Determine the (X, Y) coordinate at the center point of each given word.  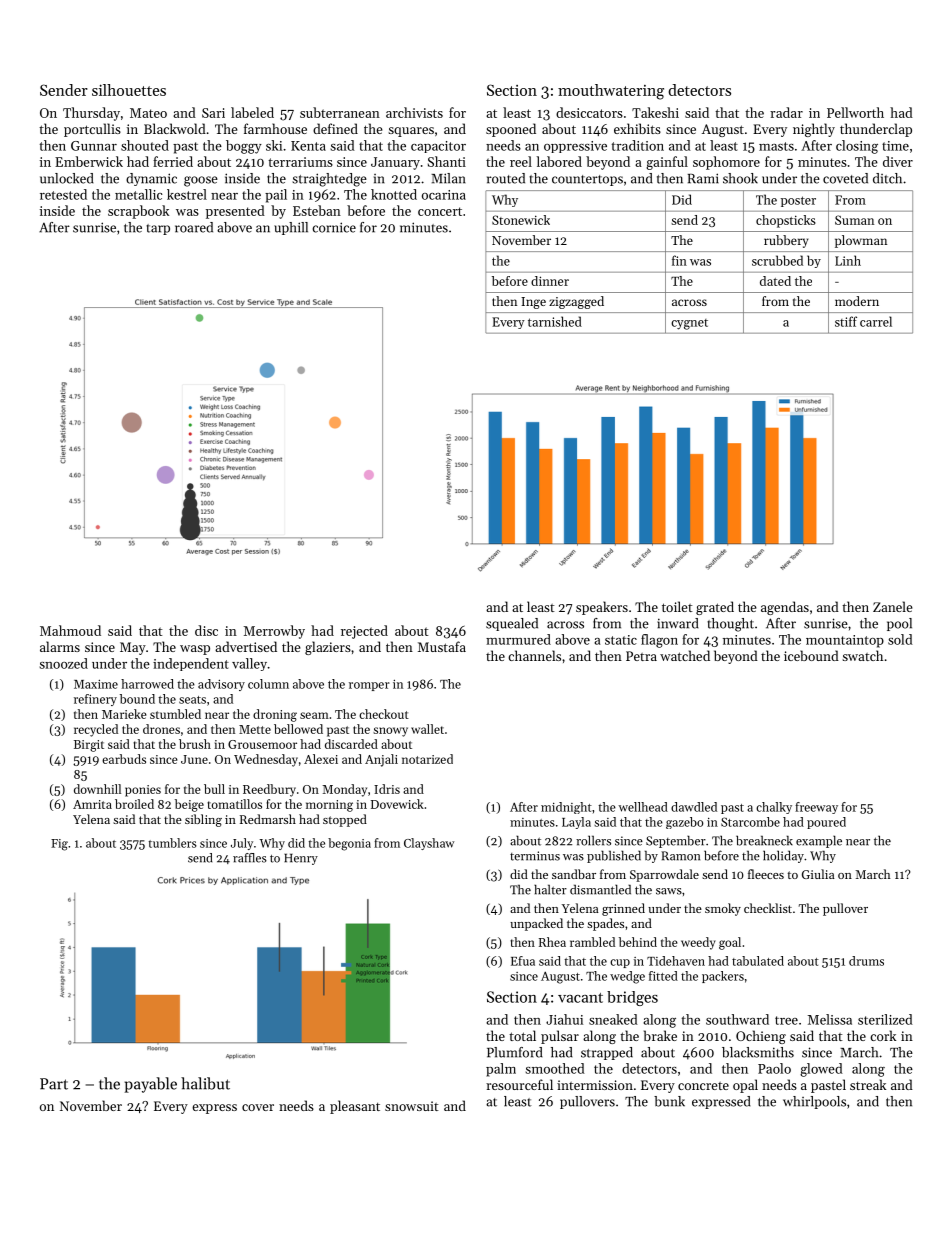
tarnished (555, 321)
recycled (96, 730)
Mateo (148, 113)
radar (786, 112)
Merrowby (274, 632)
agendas (785, 608)
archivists (414, 112)
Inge (533, 303)
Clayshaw (429, 844)
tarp (158, 229)
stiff (846, 321)
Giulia (818, 874)
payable (151, 1085)
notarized (427, 759)
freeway (816, 808)
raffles (250, 858)
